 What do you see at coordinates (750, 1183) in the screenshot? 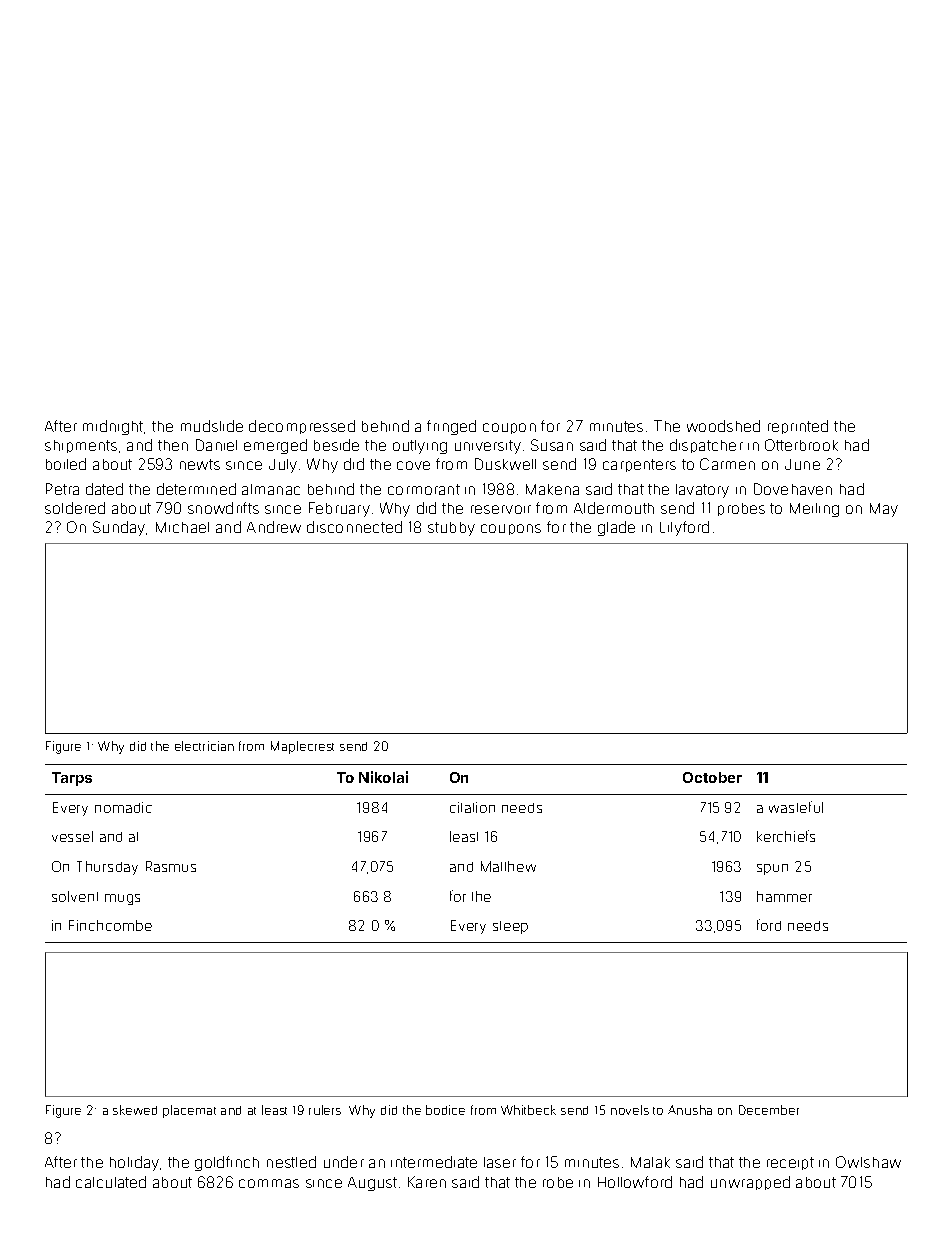
I see `unwrapped` at bounding box center [750, 1183].
